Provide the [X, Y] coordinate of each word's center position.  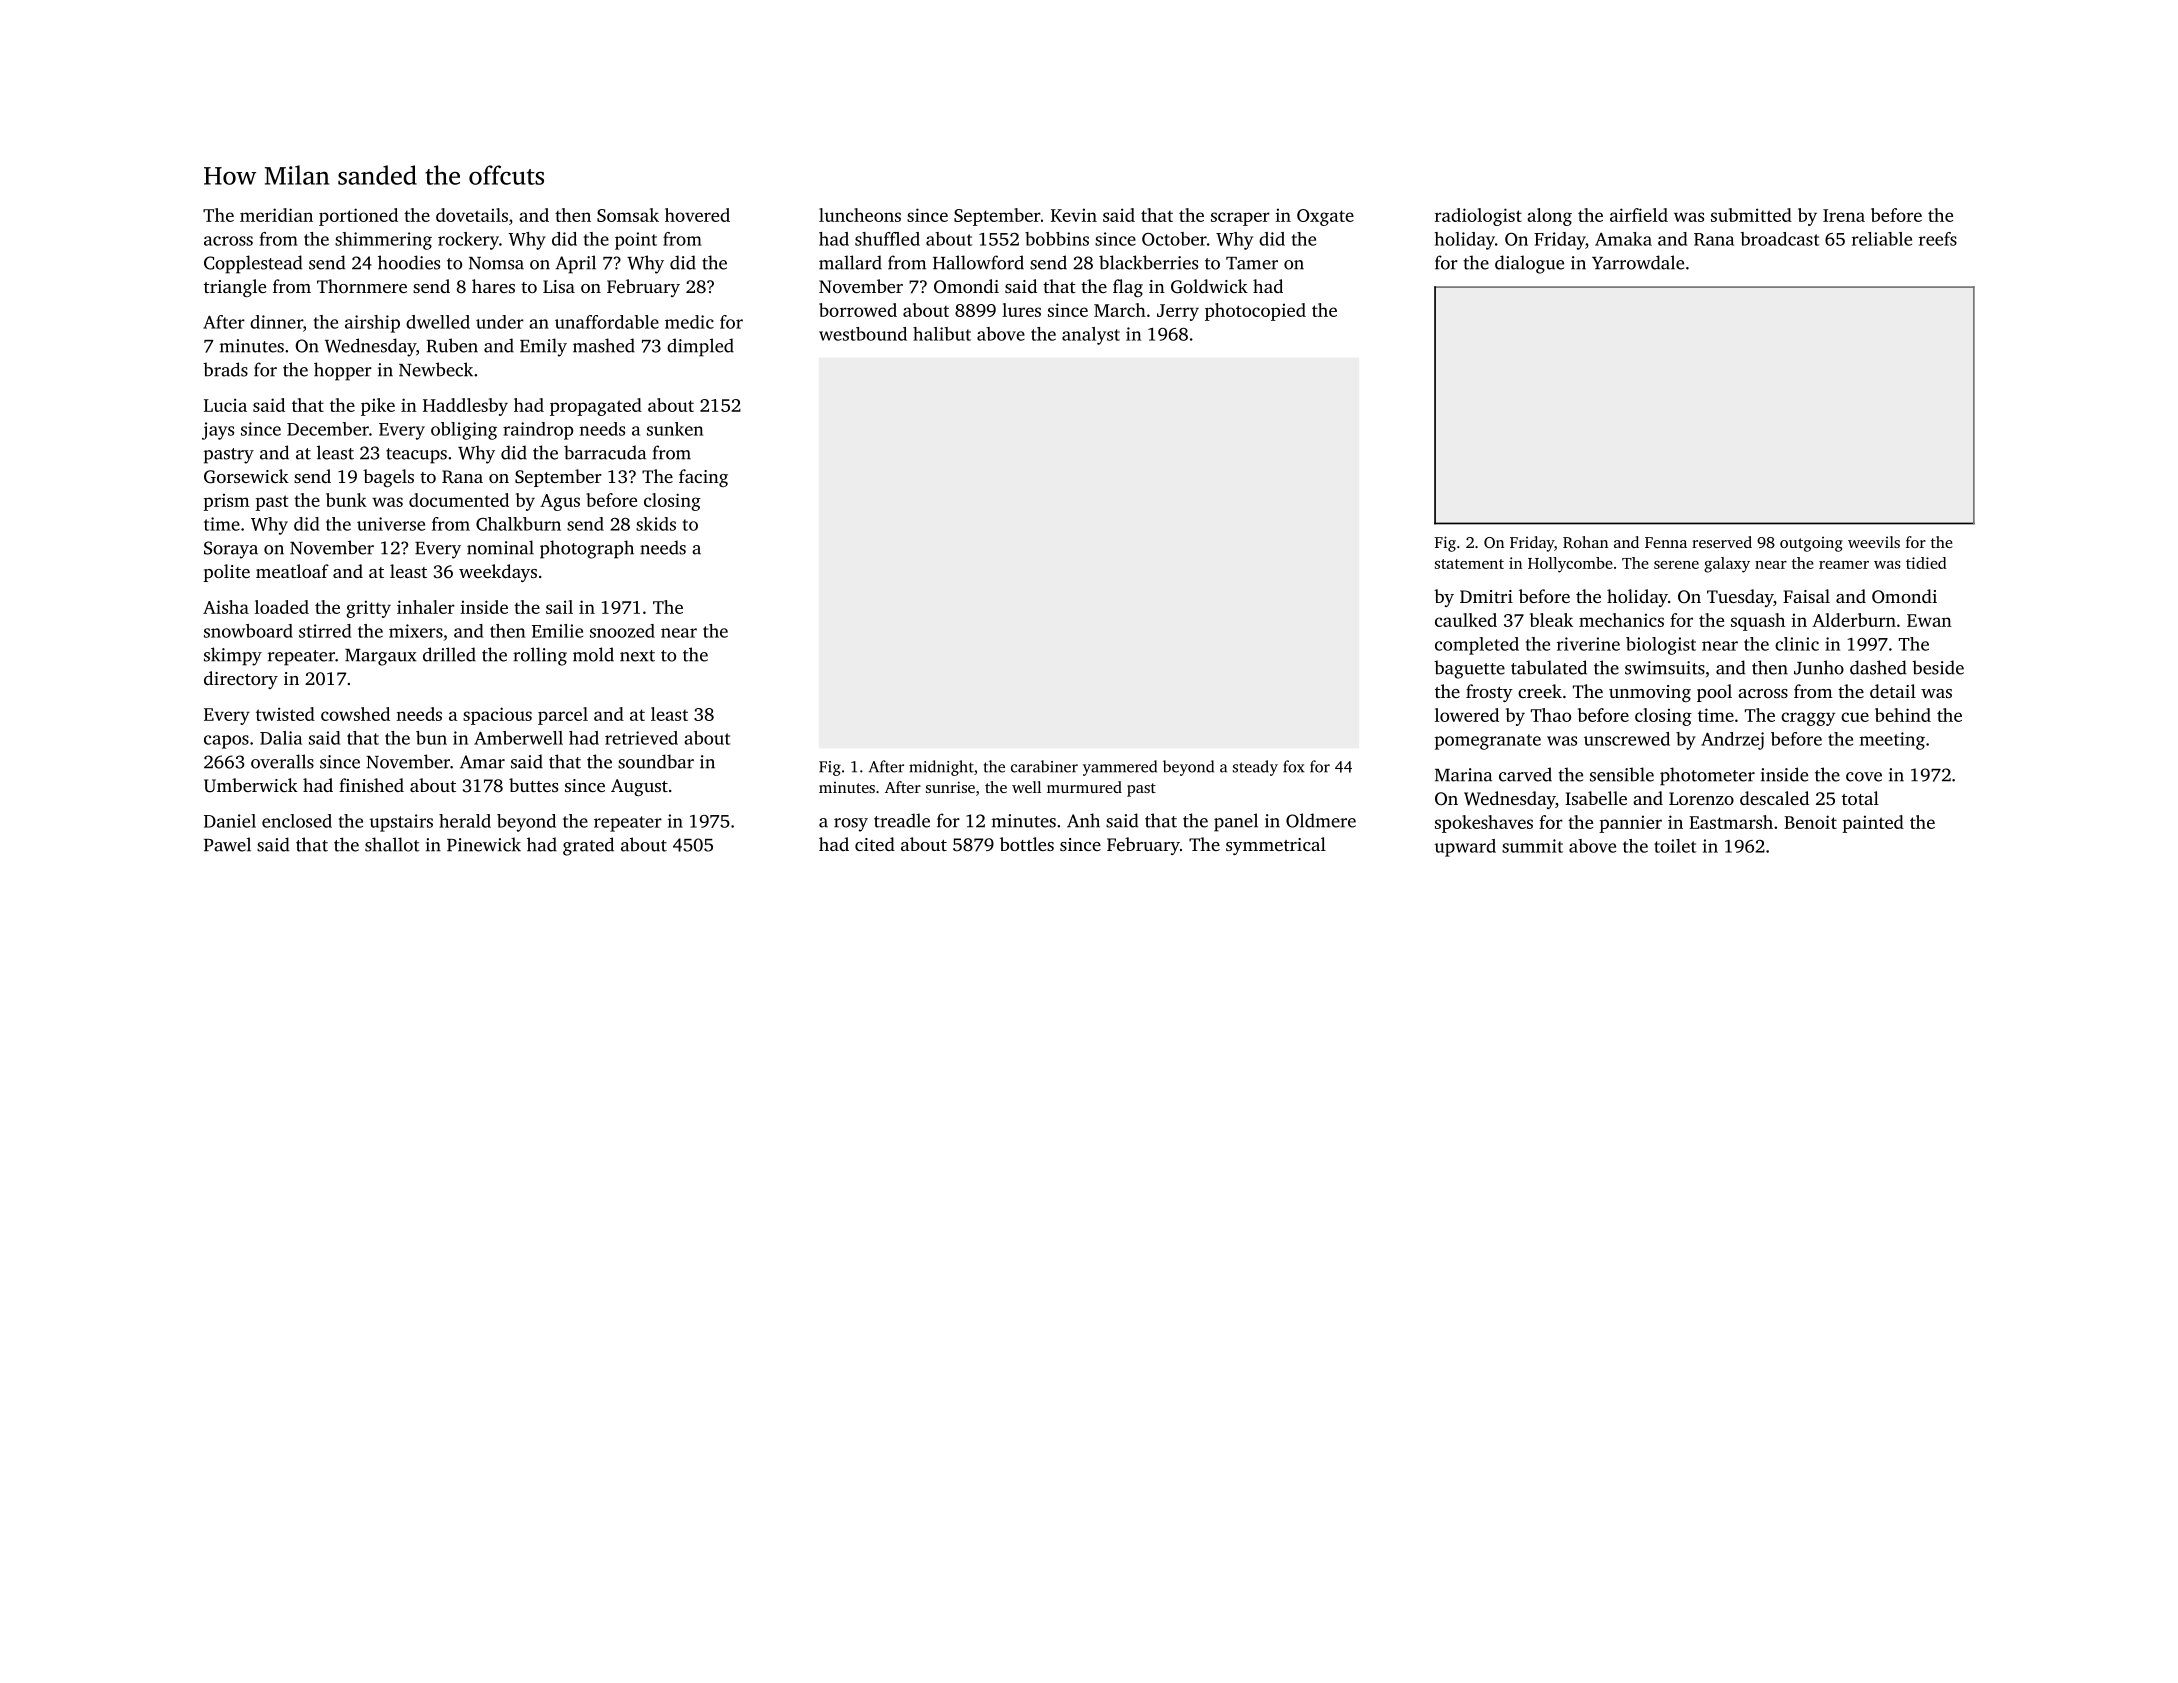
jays [218, 431]
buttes [533, 785]
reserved [1722, 542]
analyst [1091, 336]
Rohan [1585, 542]
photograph [587, 549]
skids [656, 524]
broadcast [1779, 239]
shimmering [383, 241]
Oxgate [1325, 217]
